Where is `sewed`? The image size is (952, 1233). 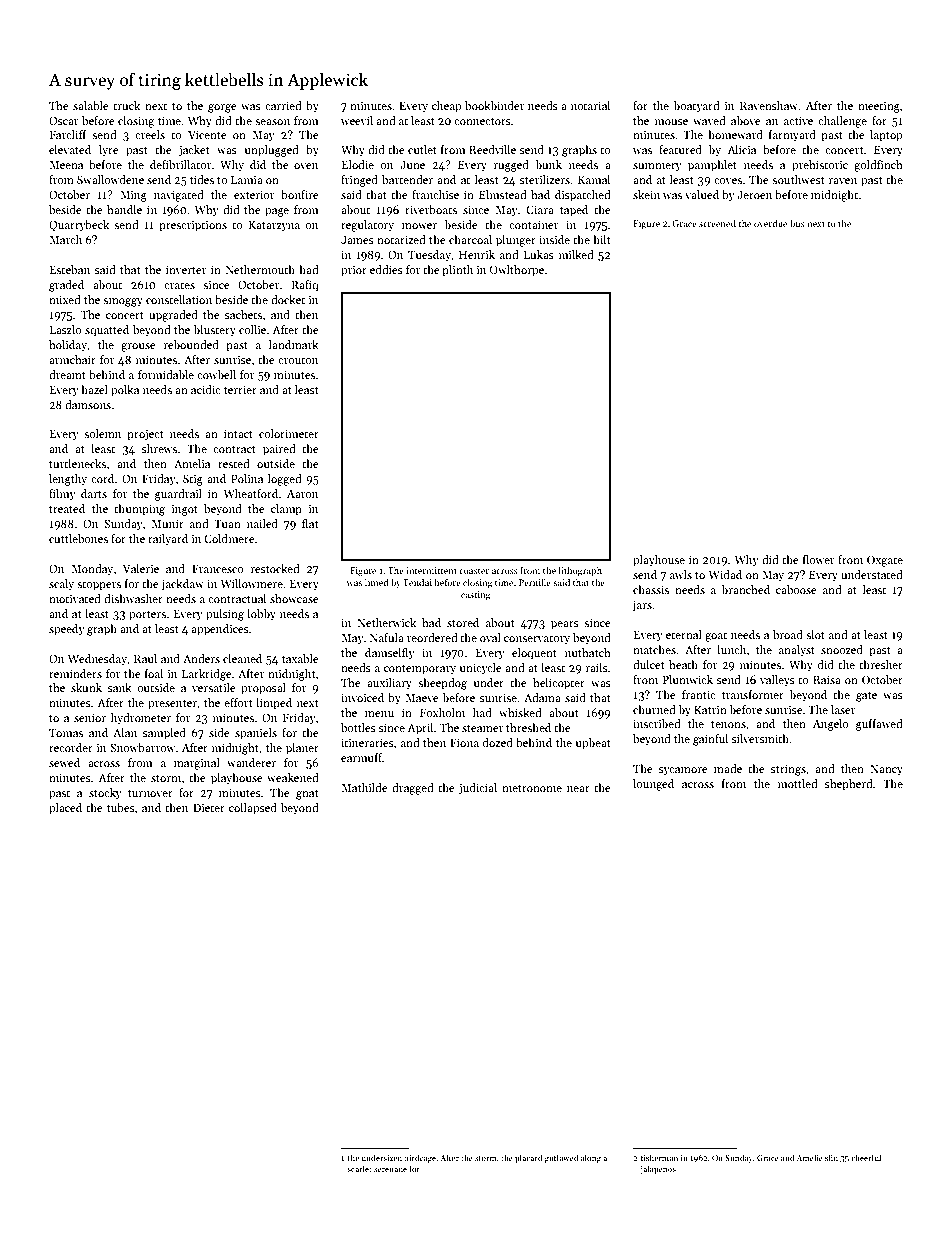 sewed is located at coordinates (64, 762).
